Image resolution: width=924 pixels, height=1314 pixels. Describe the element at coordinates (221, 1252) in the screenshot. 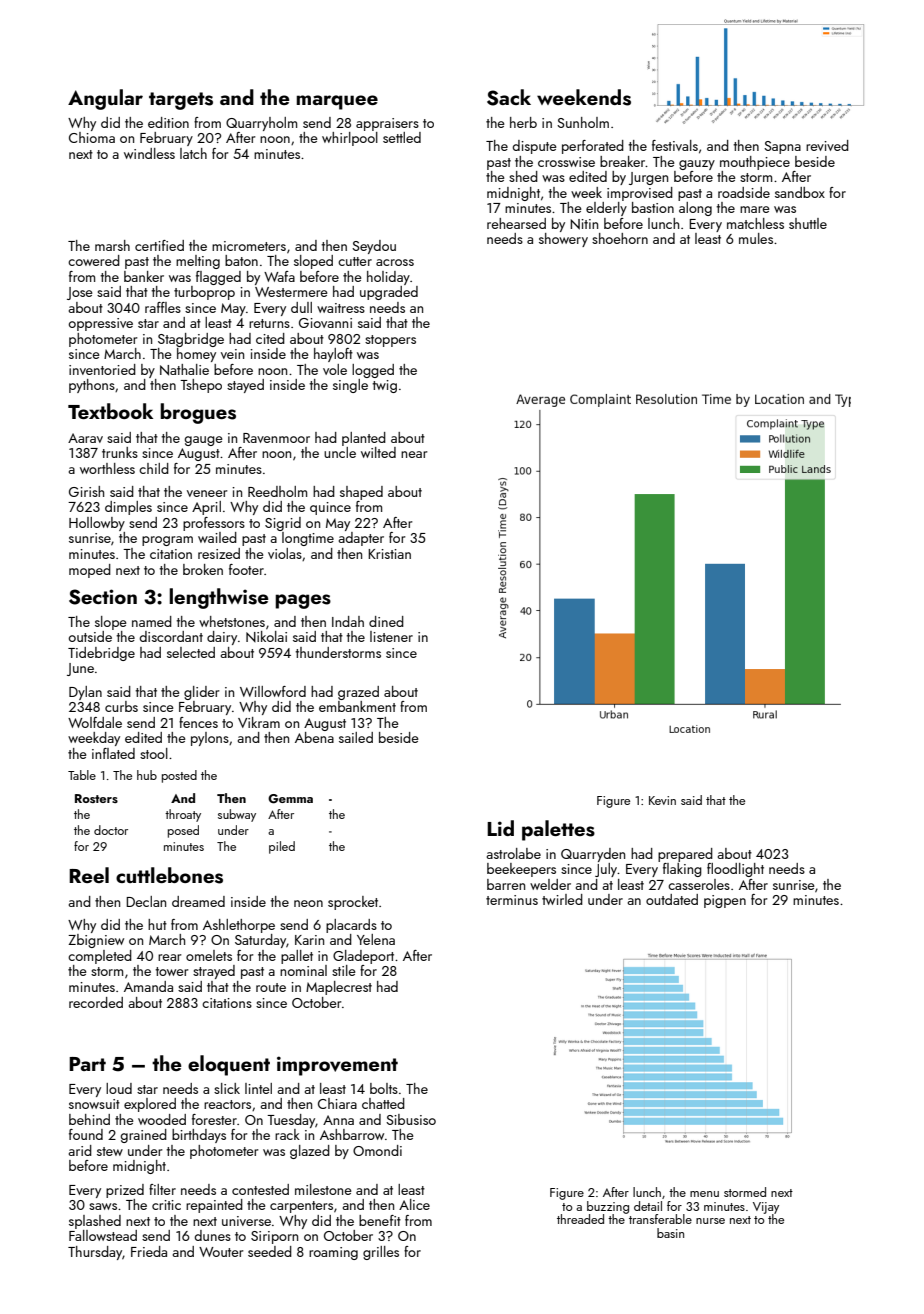

I see `Wouter` at that location.
